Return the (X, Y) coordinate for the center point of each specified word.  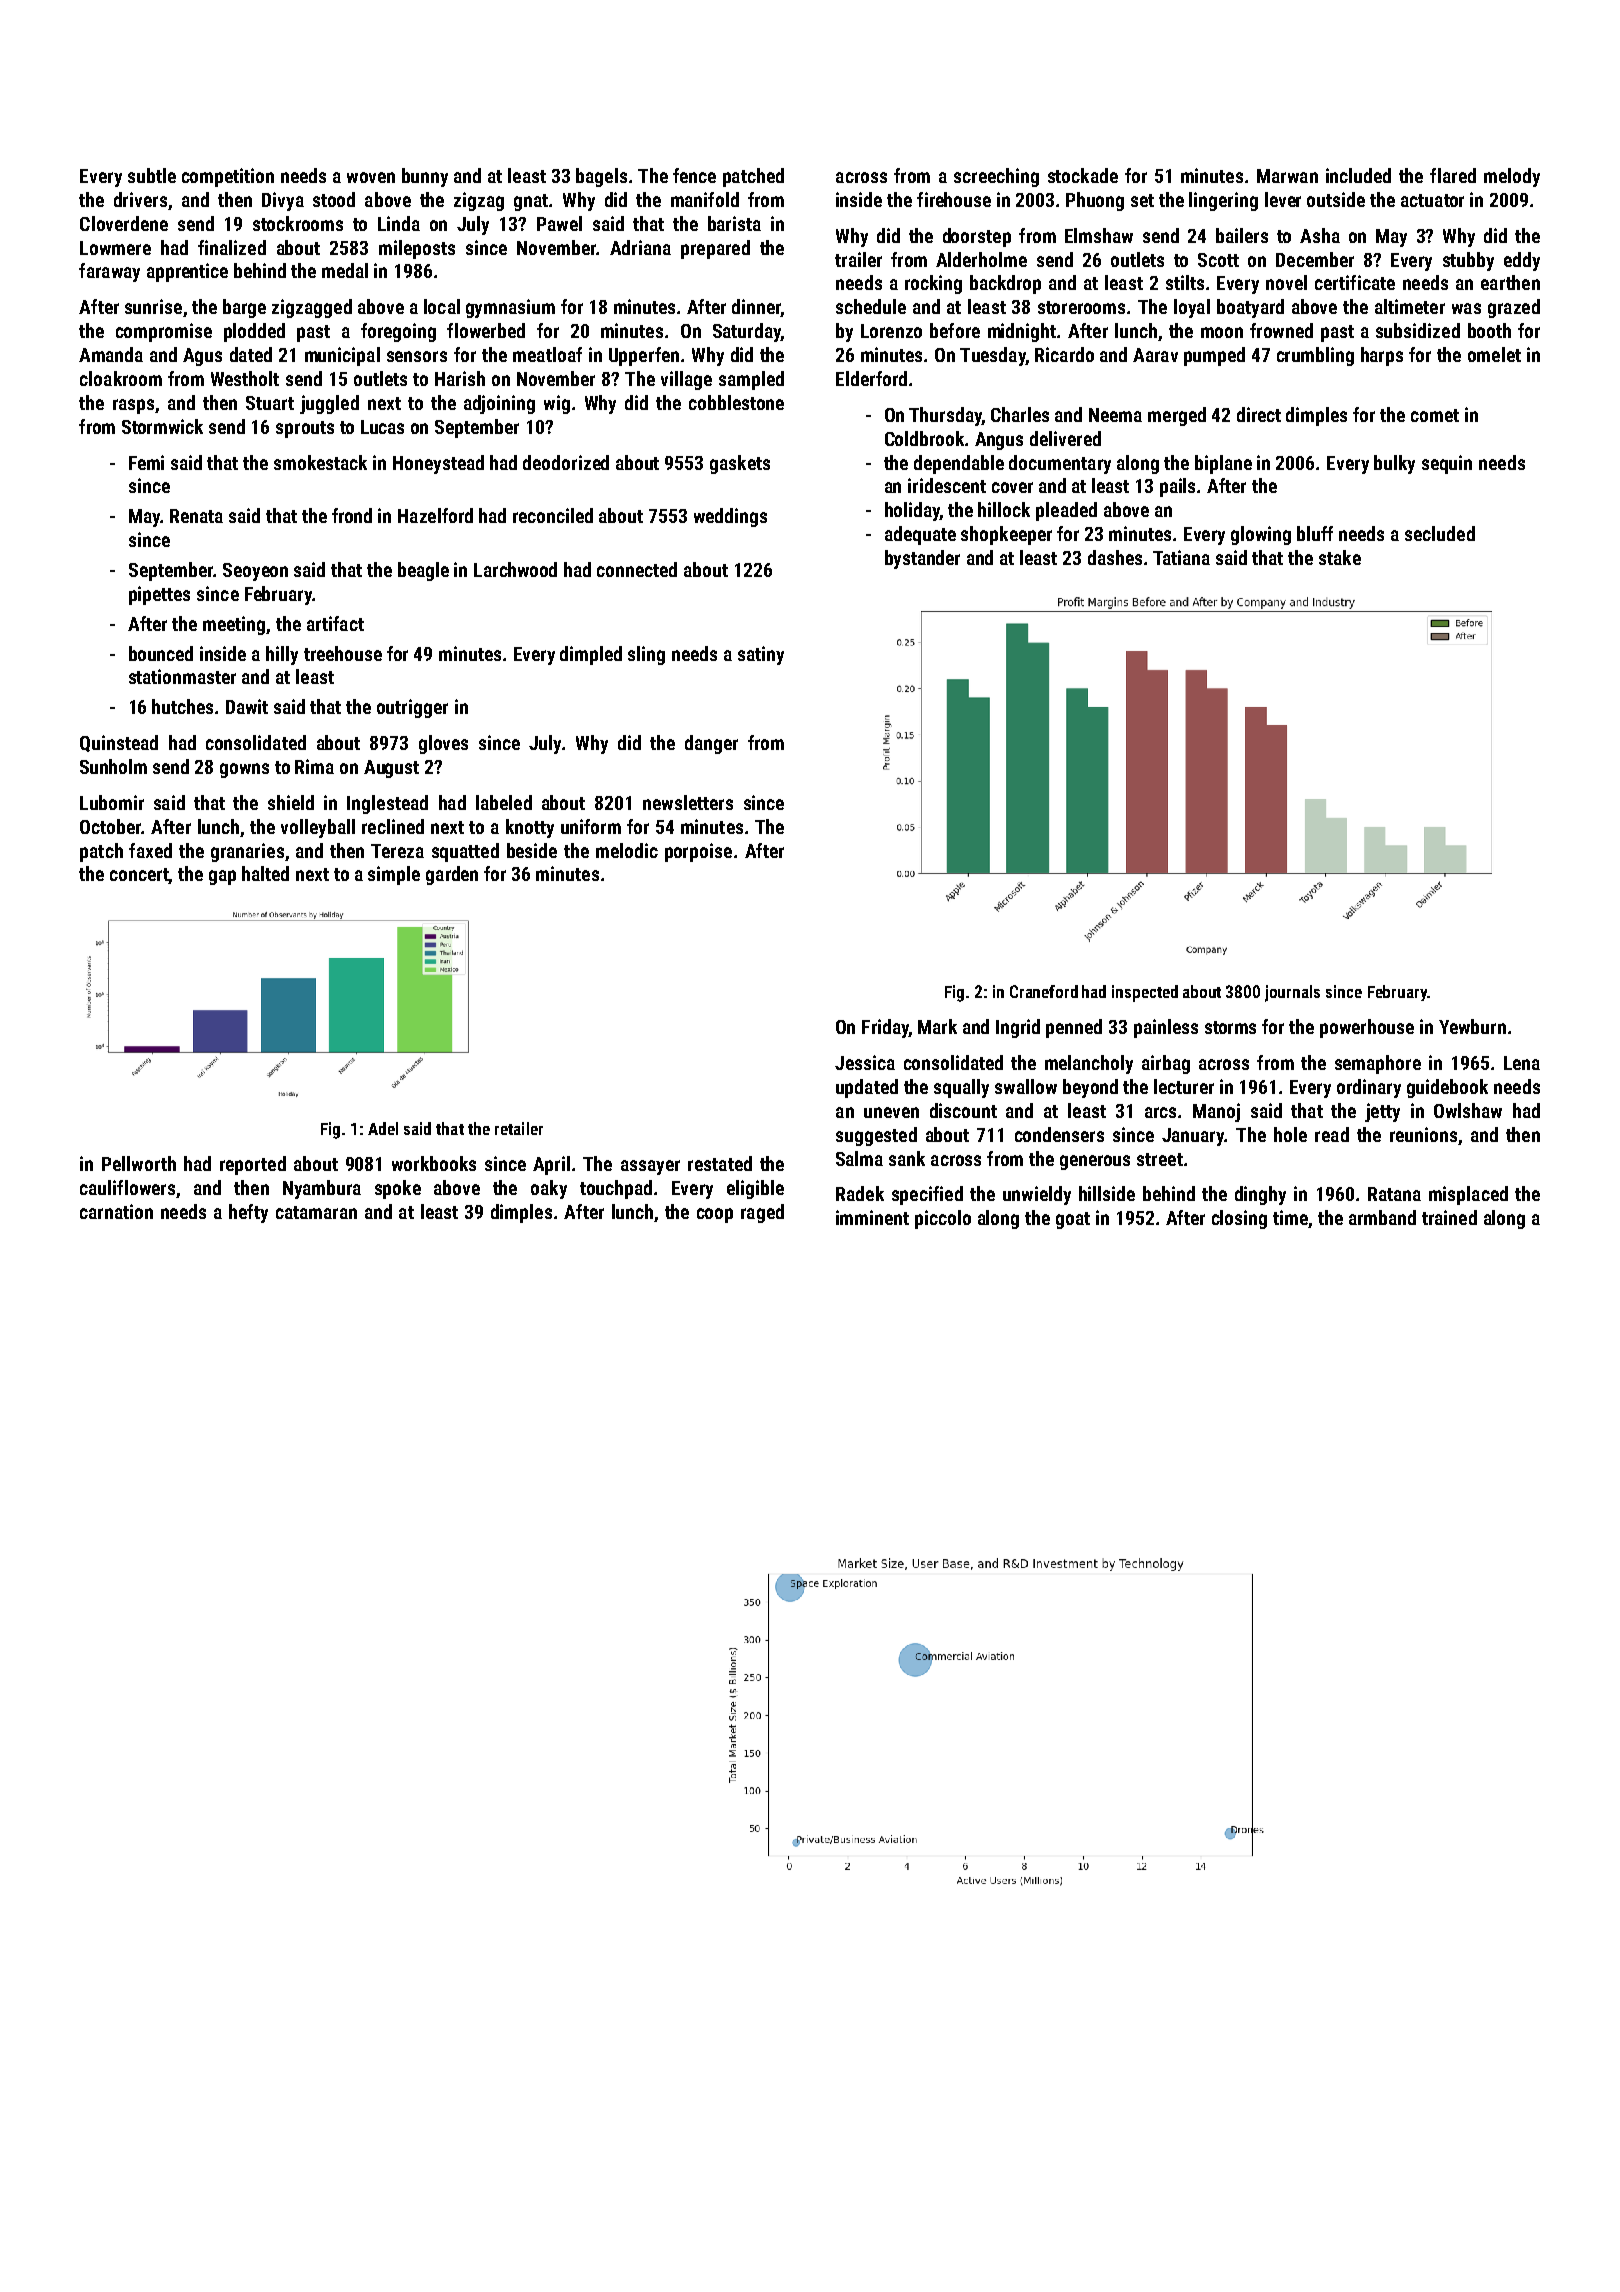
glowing (1261, 535)
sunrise (153, 306)
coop (715, 1215)
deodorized (566, 462)
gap (222, 877)
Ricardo (1064, 354)
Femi (146, 462)
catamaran (316, 1212)
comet (1435, 415)
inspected (1145, 993)
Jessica (865, 1062)
